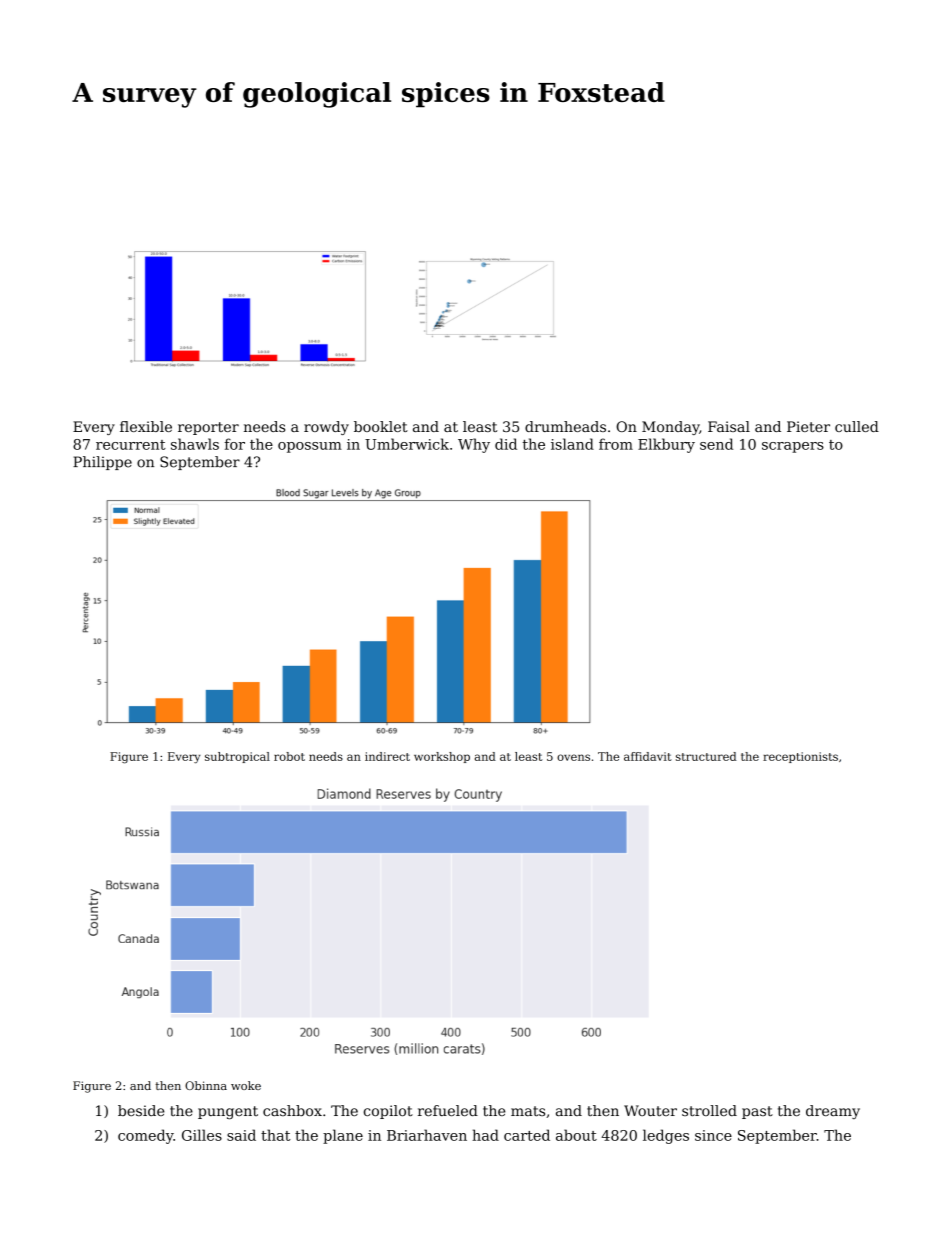 The image size is (952, 1233). I want to click on comedy, so click(146, 1136).
